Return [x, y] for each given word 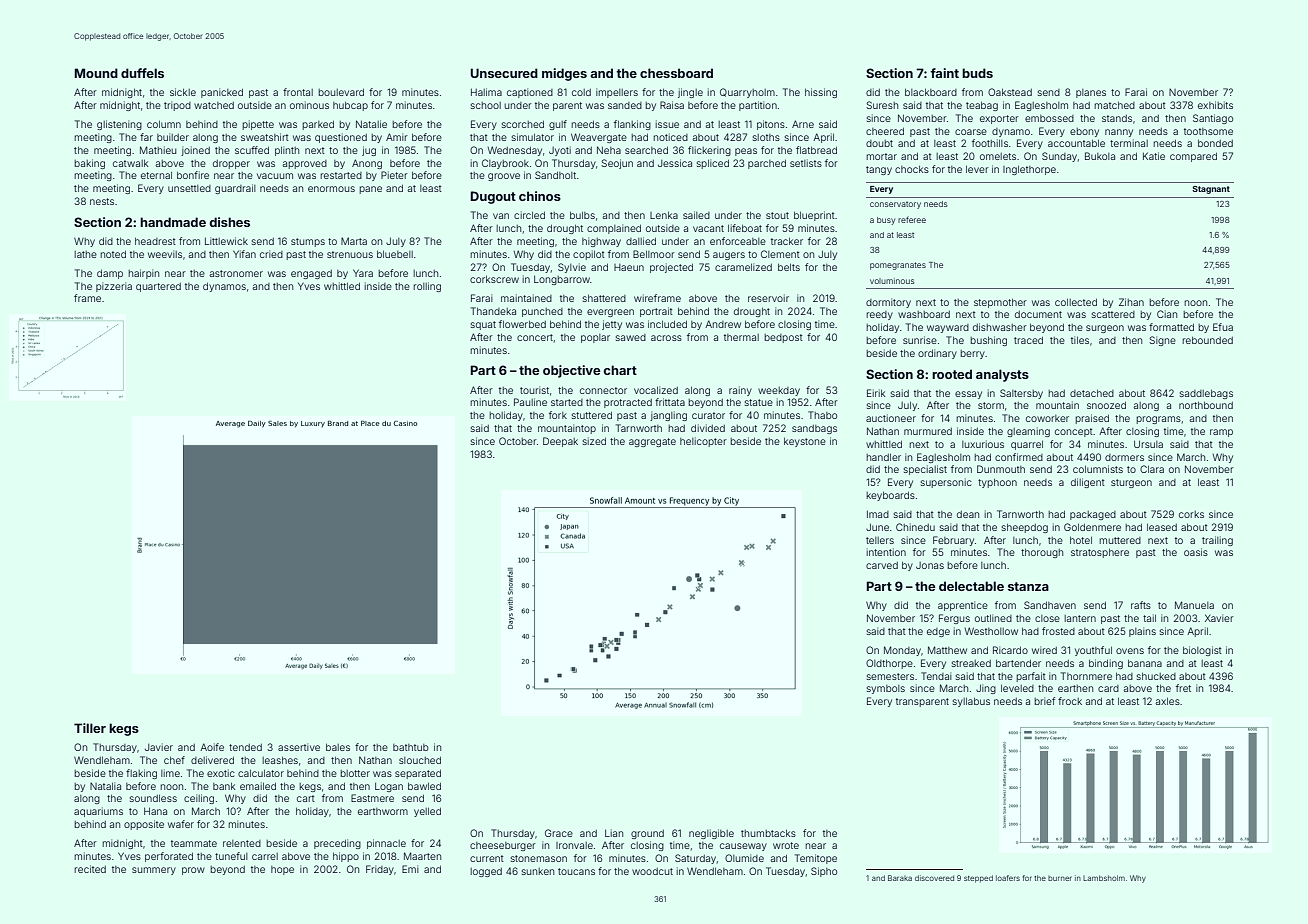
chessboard [676, 73]
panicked [222, 93]
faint [944, 73]
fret [1183, 688]
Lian [614, 833]
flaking [141, 774]
